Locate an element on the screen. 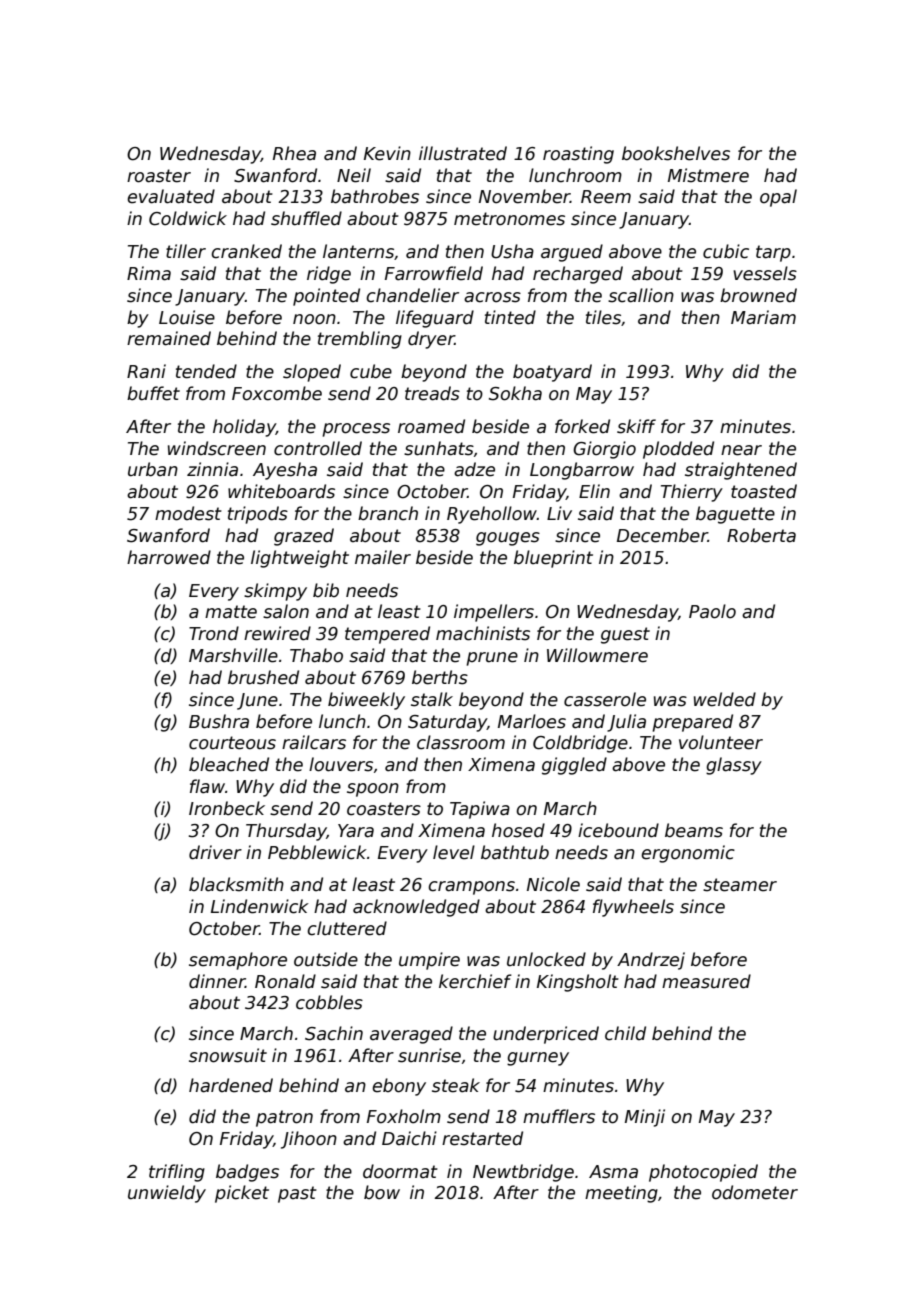 This screenshot has height=1314, width=924. Pebblewick is located at coordinates (317, 852).
